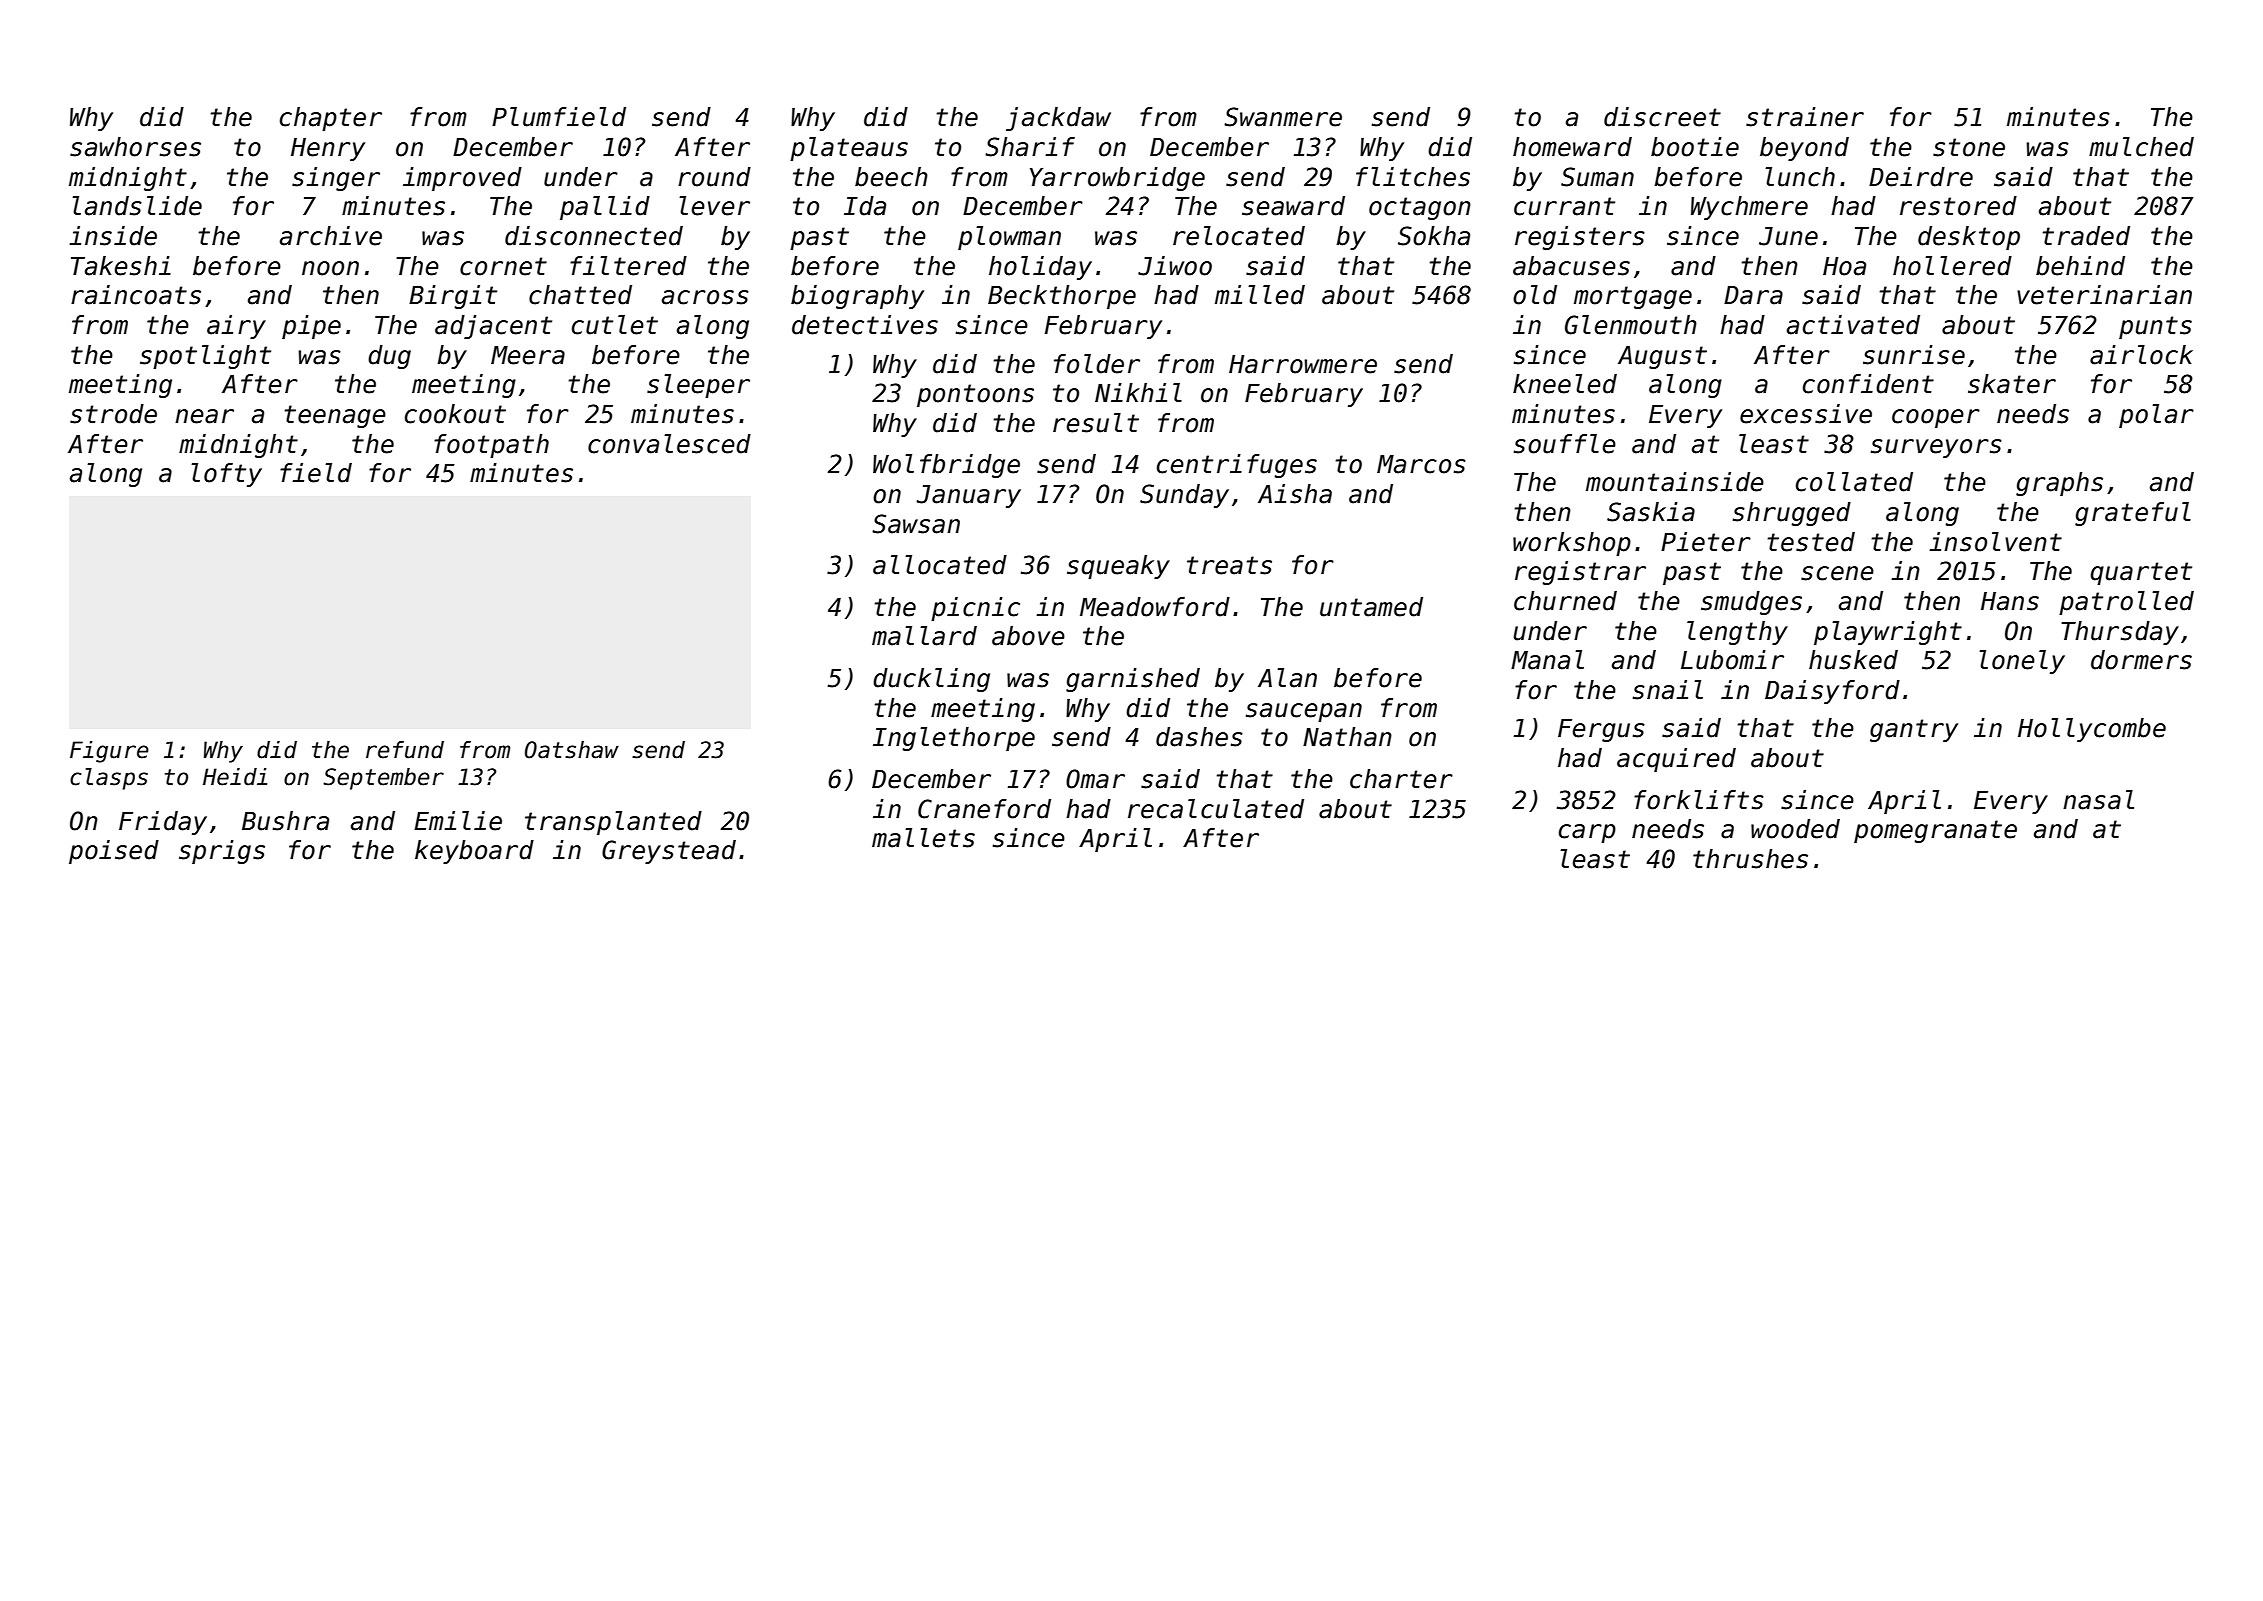 The width and height of the page is (2263, 1601). What do you see at coordinates (474, 852) in the page?
I see `keyboard` at bounding box center [474, 852].
